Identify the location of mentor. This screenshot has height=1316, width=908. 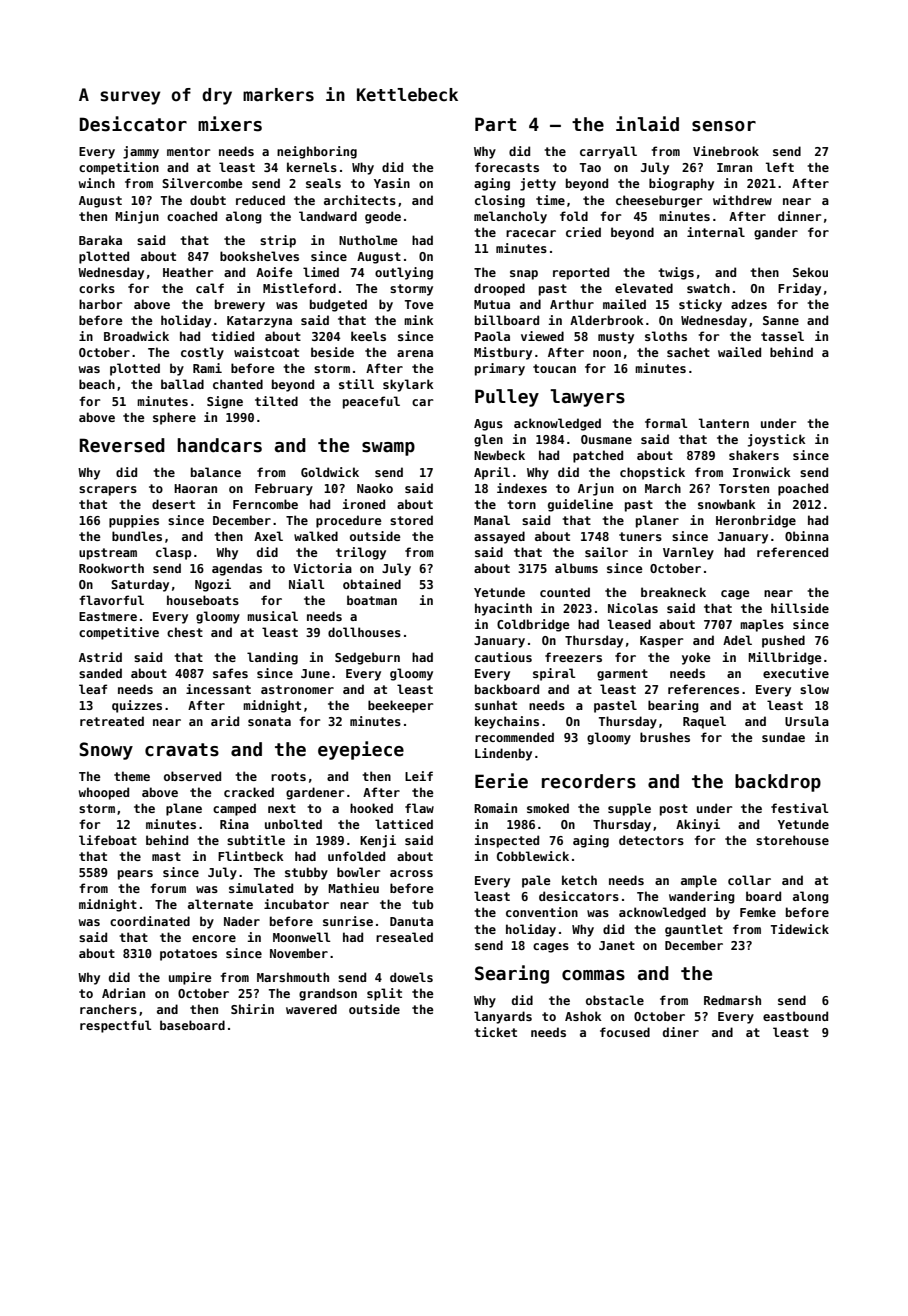
(189, 151).
